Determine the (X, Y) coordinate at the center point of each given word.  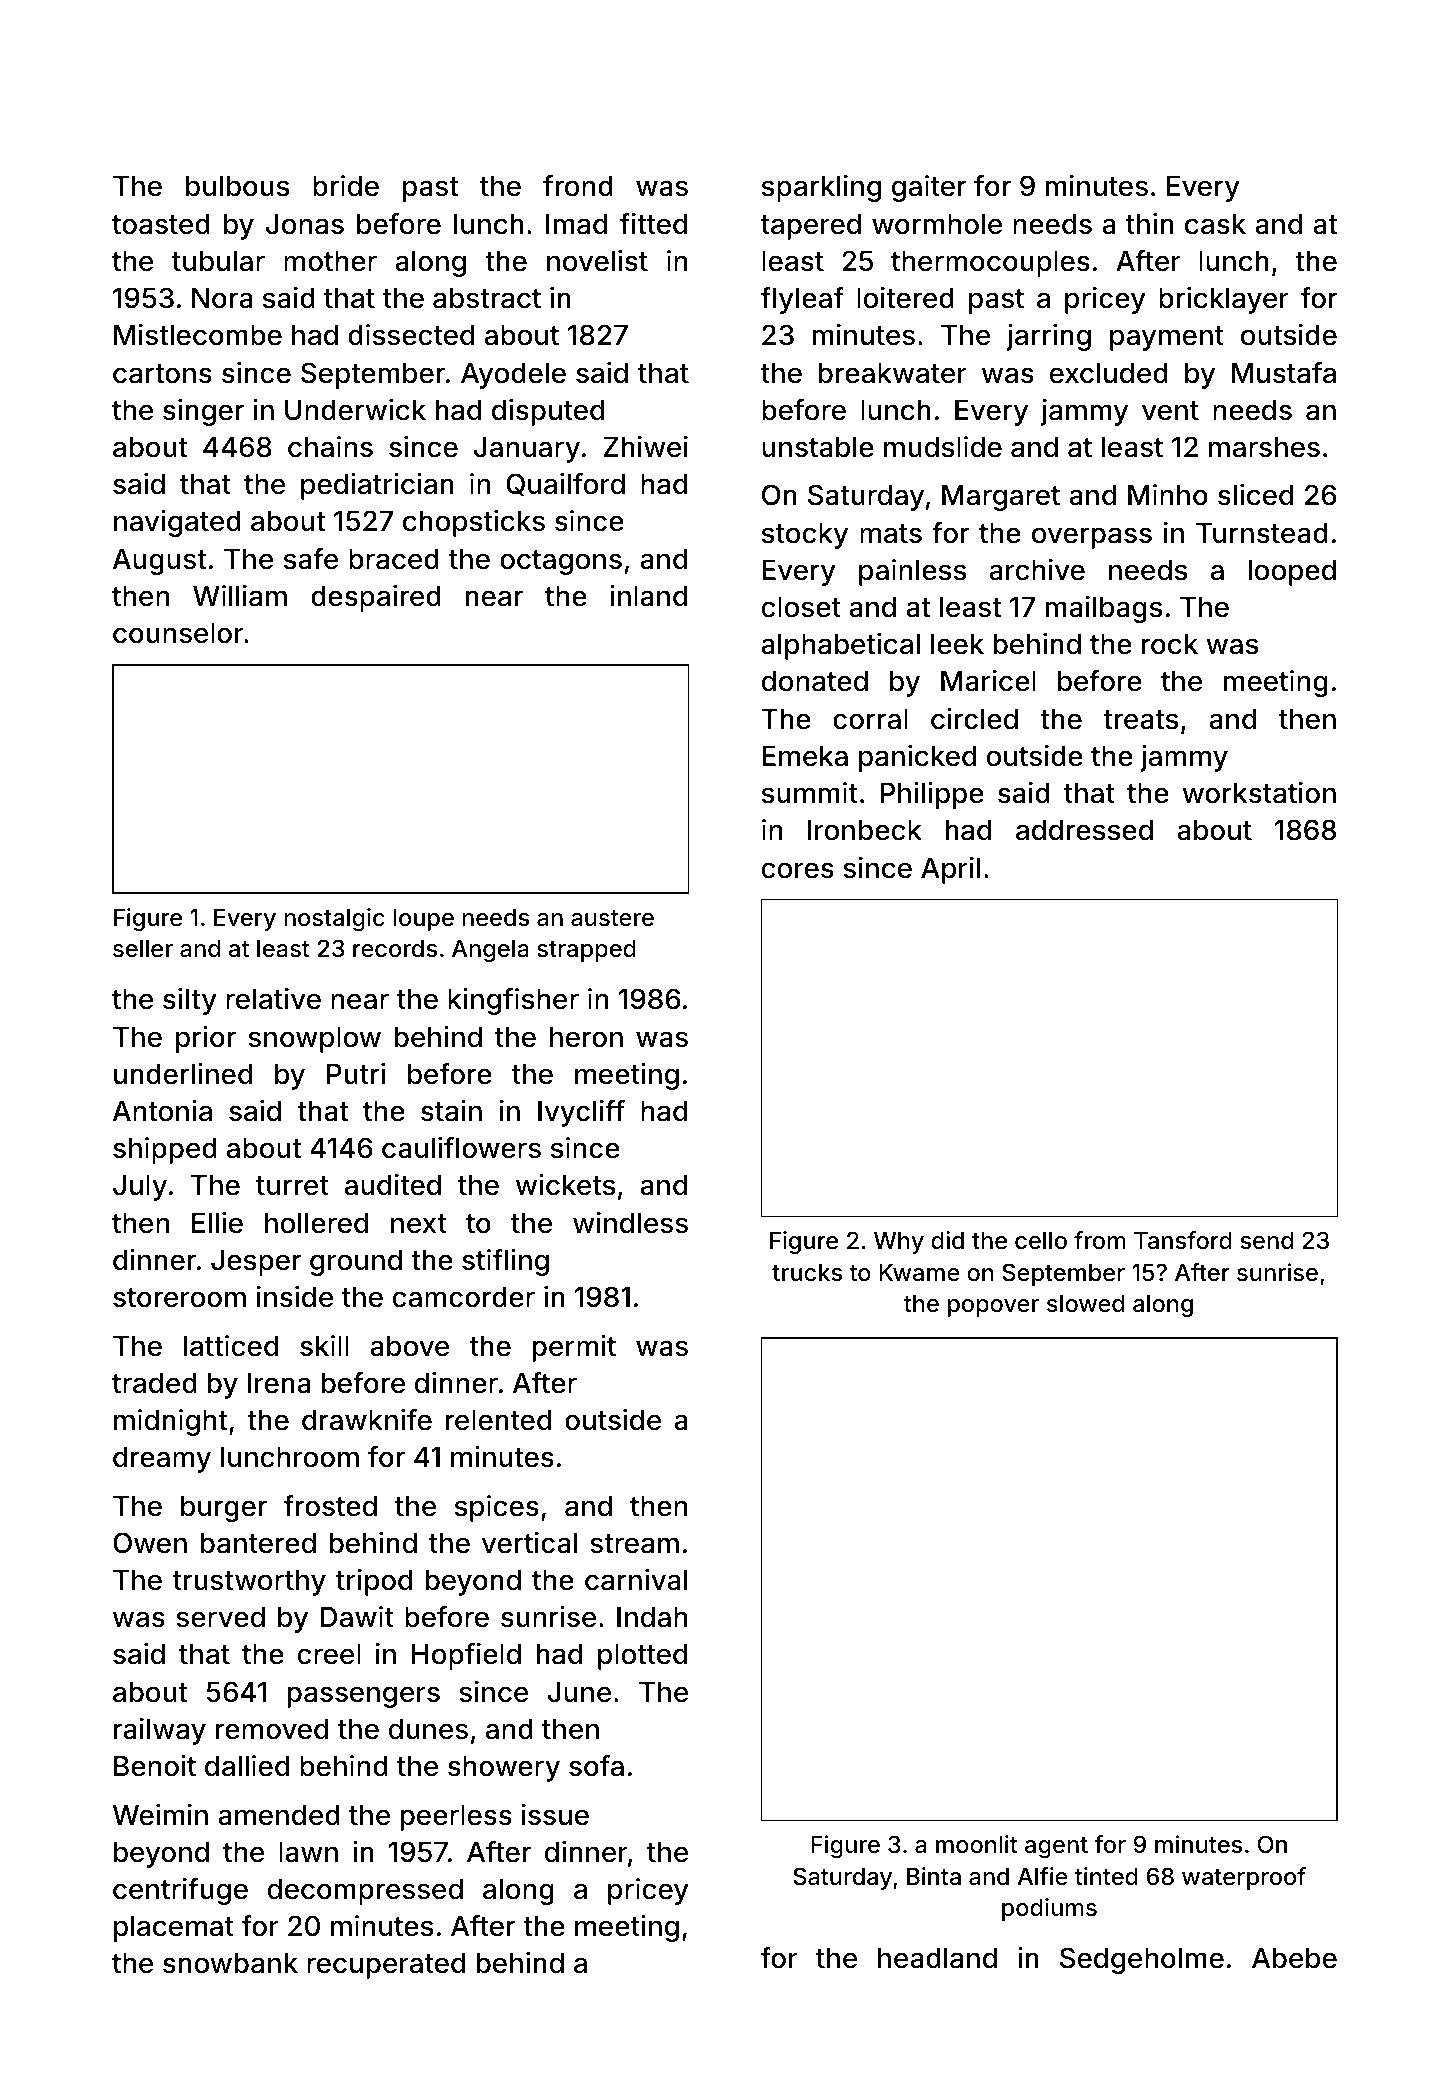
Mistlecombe (198, 335)
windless (630, 1223)
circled (974, 719)
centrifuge (180, 1891)
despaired (376, 598)
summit (810, 793)
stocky (805, 536)
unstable (818, 447)
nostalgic (334, 919)
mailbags (1104, 609)
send (1267, 1241)
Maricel (988, 681)
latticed (231, 1346)
